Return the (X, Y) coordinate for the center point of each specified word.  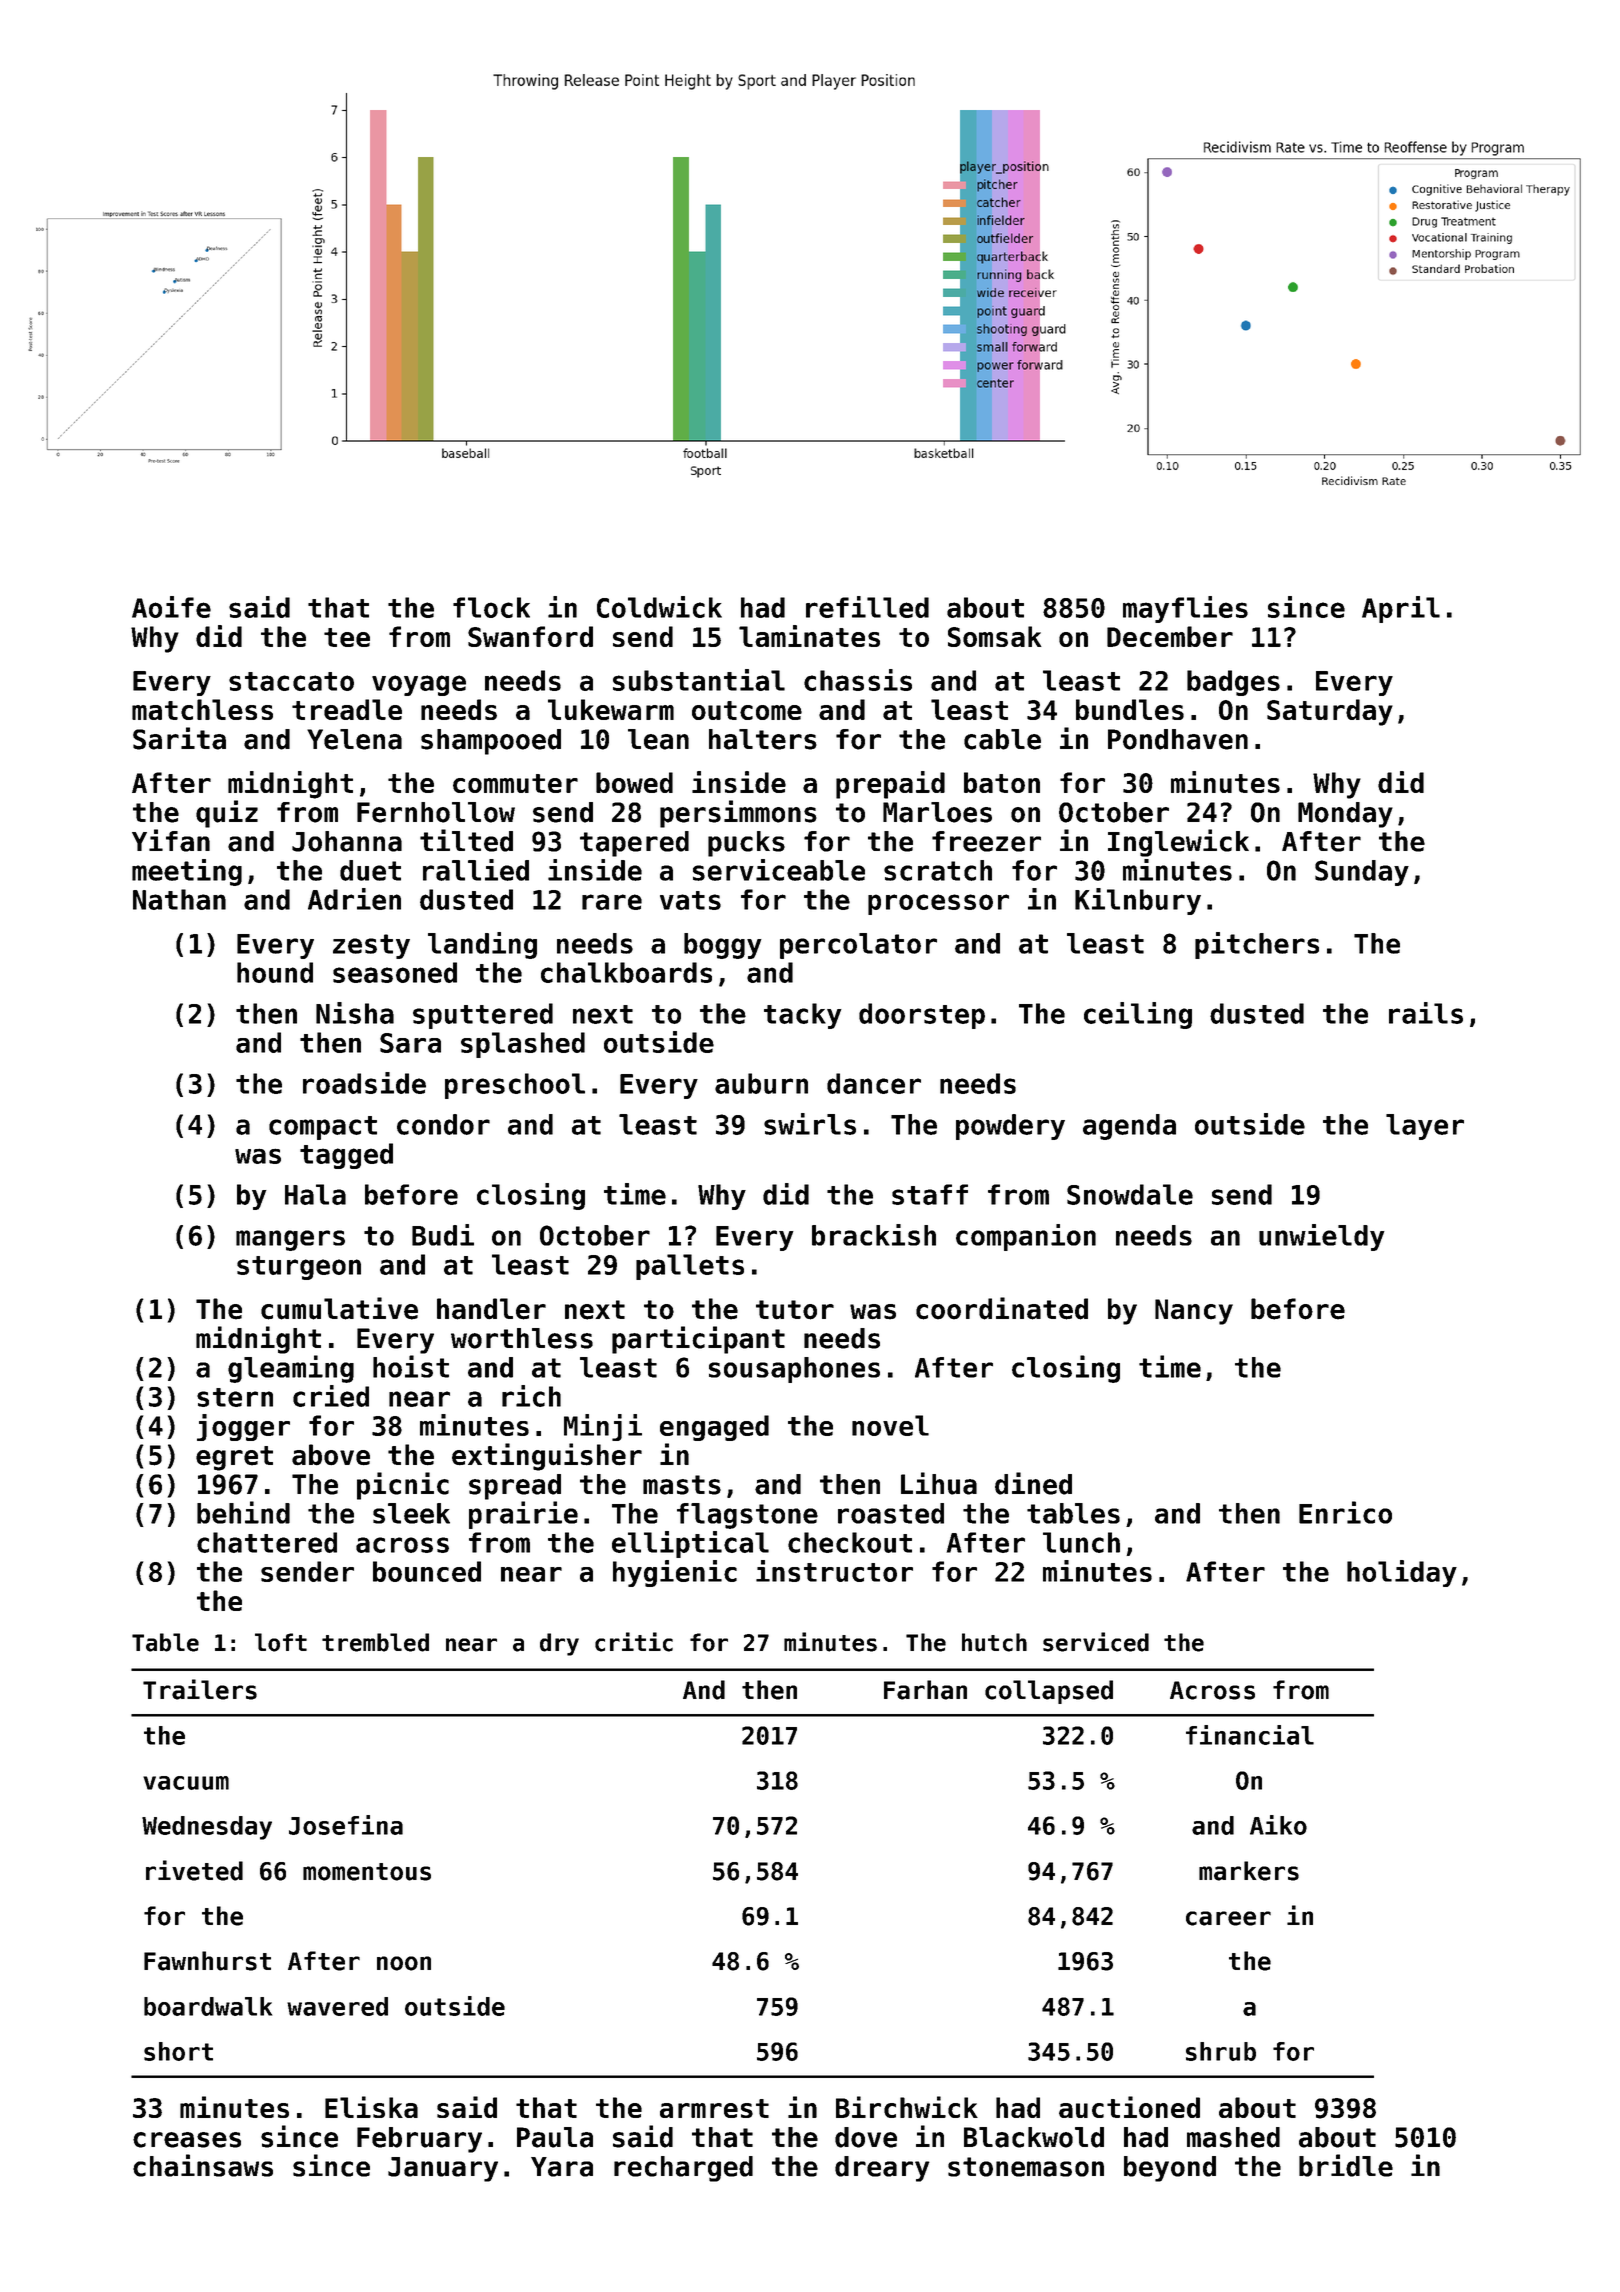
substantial (699, 680)
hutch (994, 1642)
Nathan (179, 899)
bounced (427, 1571)
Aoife (171, 607)
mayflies (1185, 609)
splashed (523, 1045)
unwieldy (1322, 1237)
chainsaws (203, 2165)
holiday (1402, 1573)
